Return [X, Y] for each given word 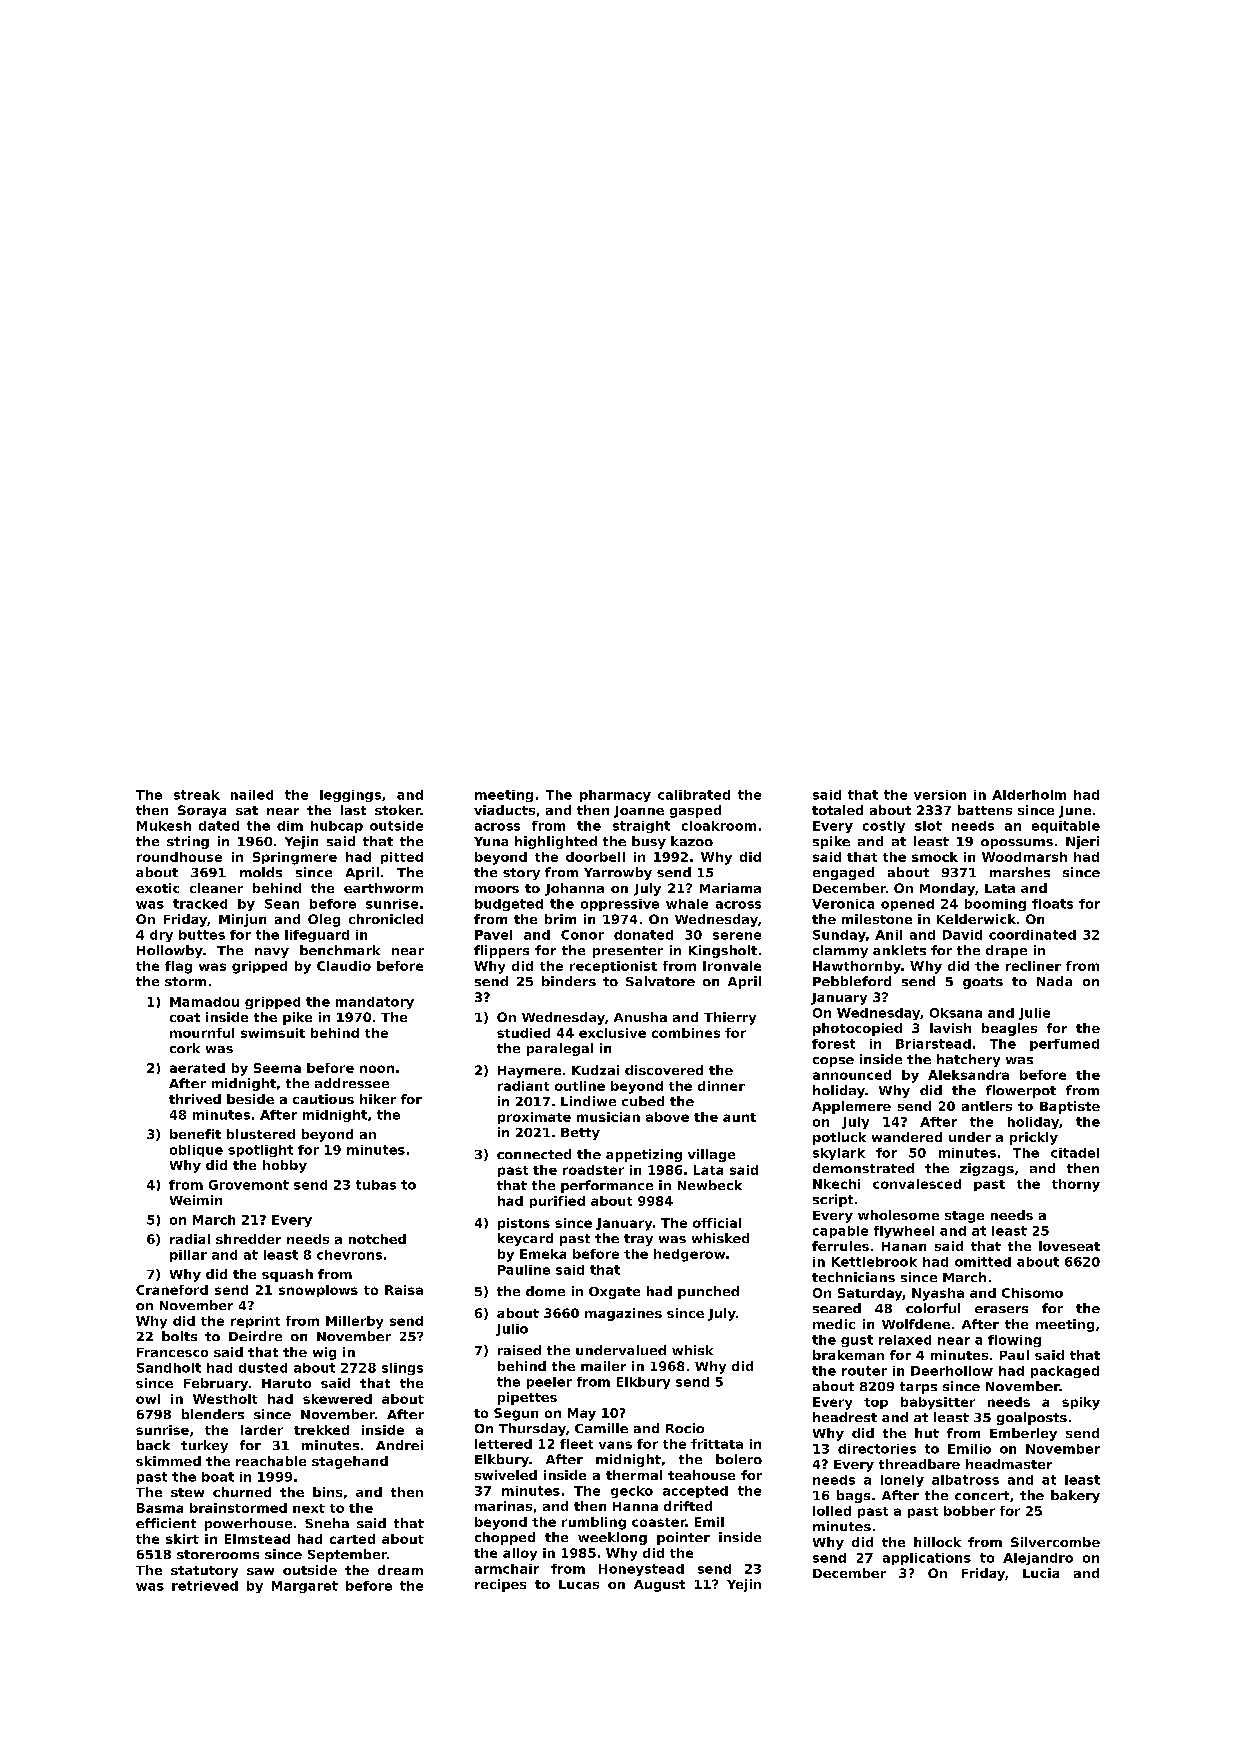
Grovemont [249, 1185]
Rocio [685, 1428]
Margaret [305, 1587]
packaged [1065, 1372]
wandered [907, 1137]
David [962, 935]
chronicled [386, 919]
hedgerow [689, 1255]
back [153, 1445]
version [940, 795]
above [667, 1117]
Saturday [870, 1294]
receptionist [613, 967]
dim [290, 826]
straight [641, 827]
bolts [179, 1336]
